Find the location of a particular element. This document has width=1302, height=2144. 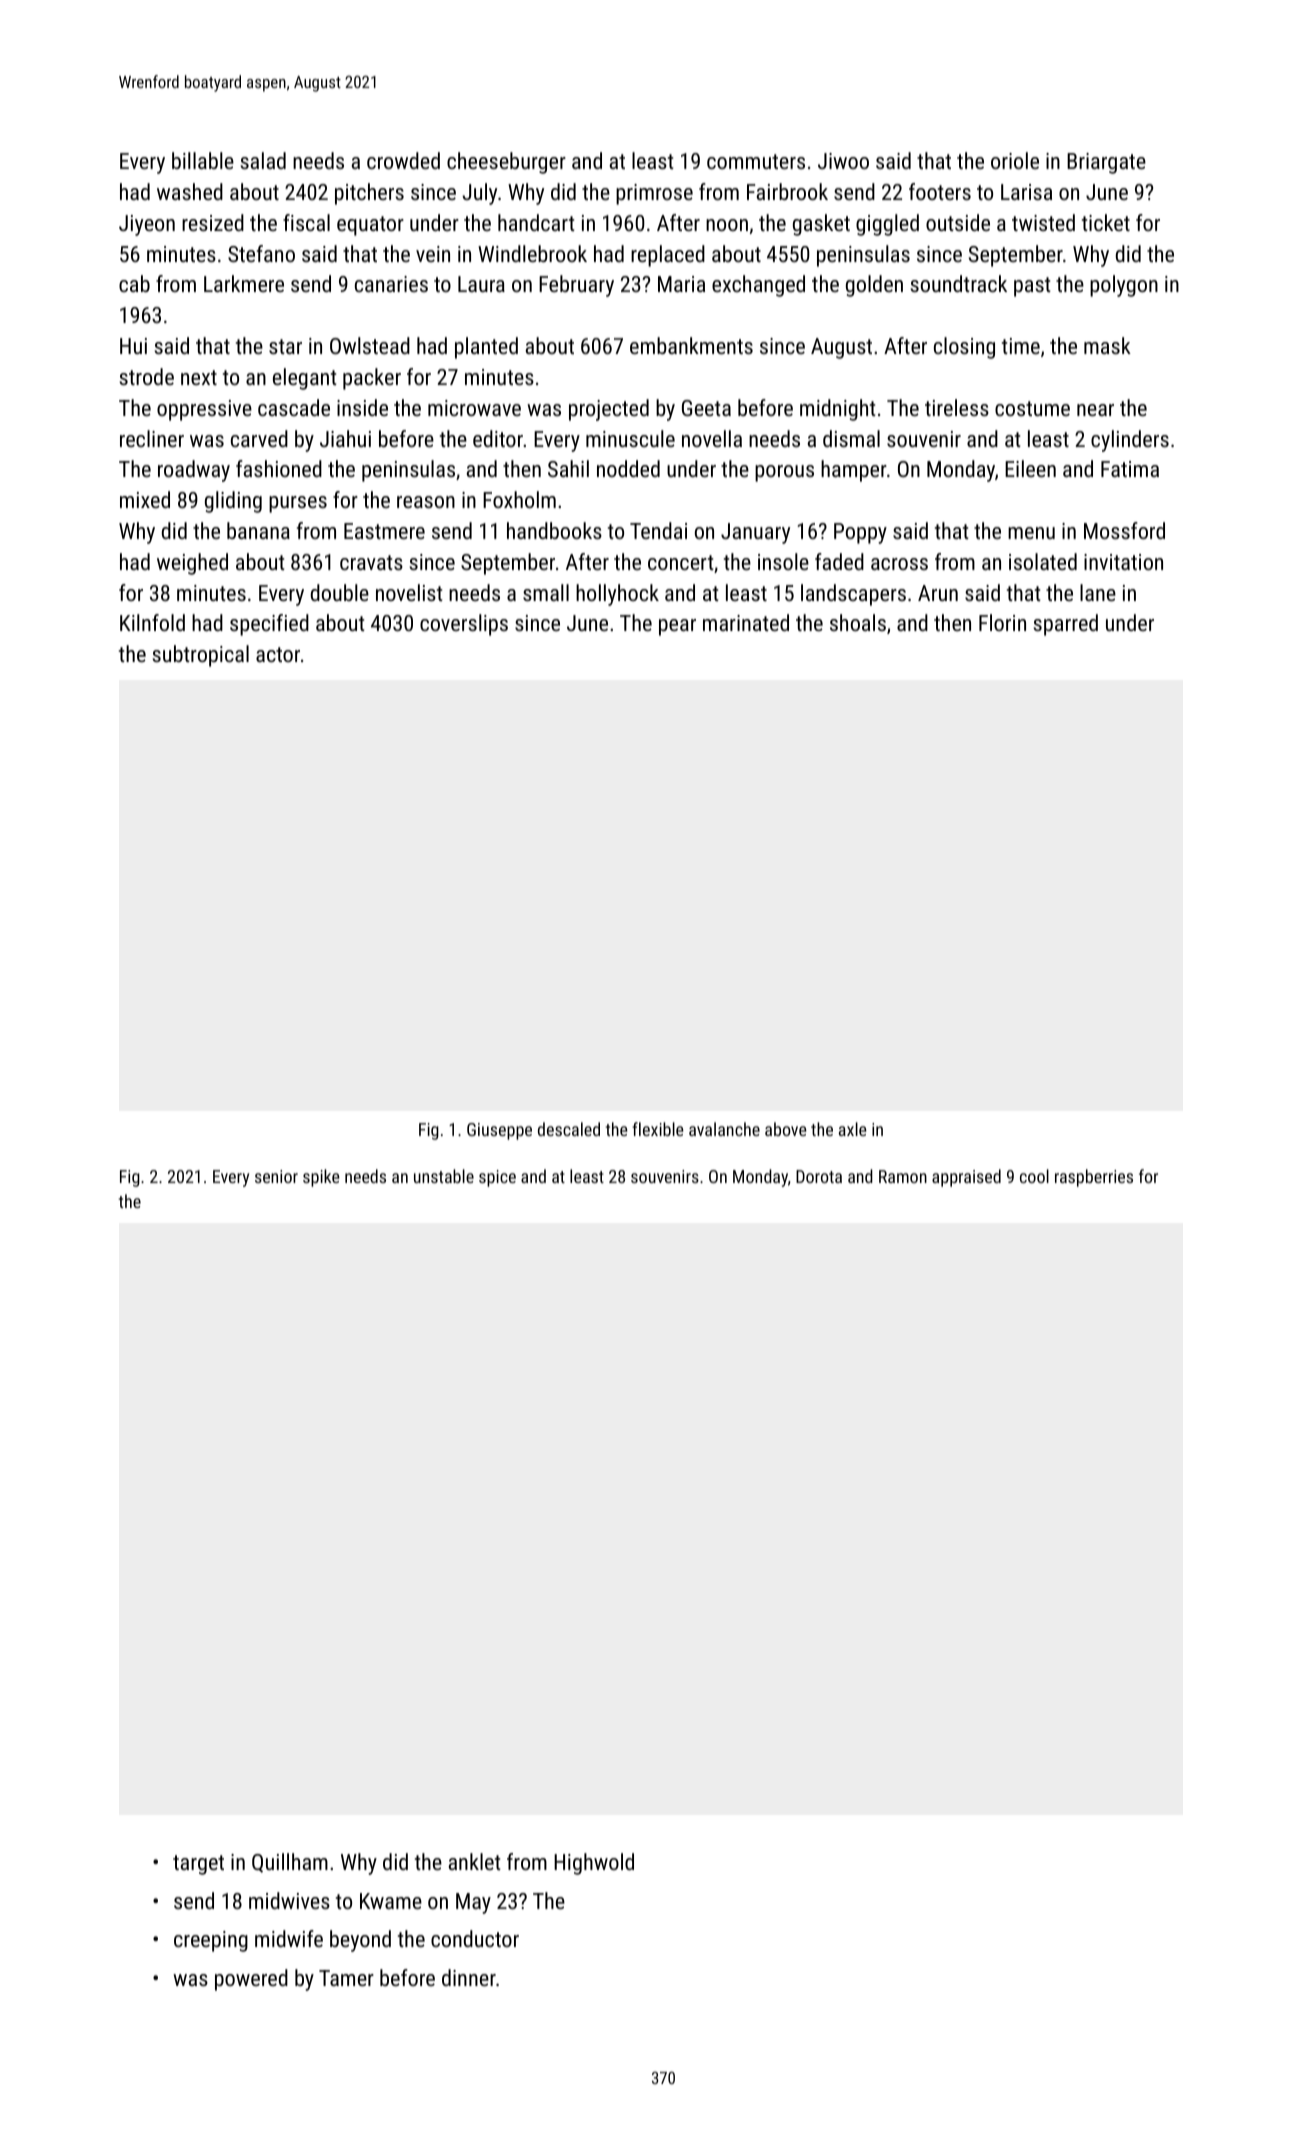

Mossford is located at coordinates (1124, 530).
